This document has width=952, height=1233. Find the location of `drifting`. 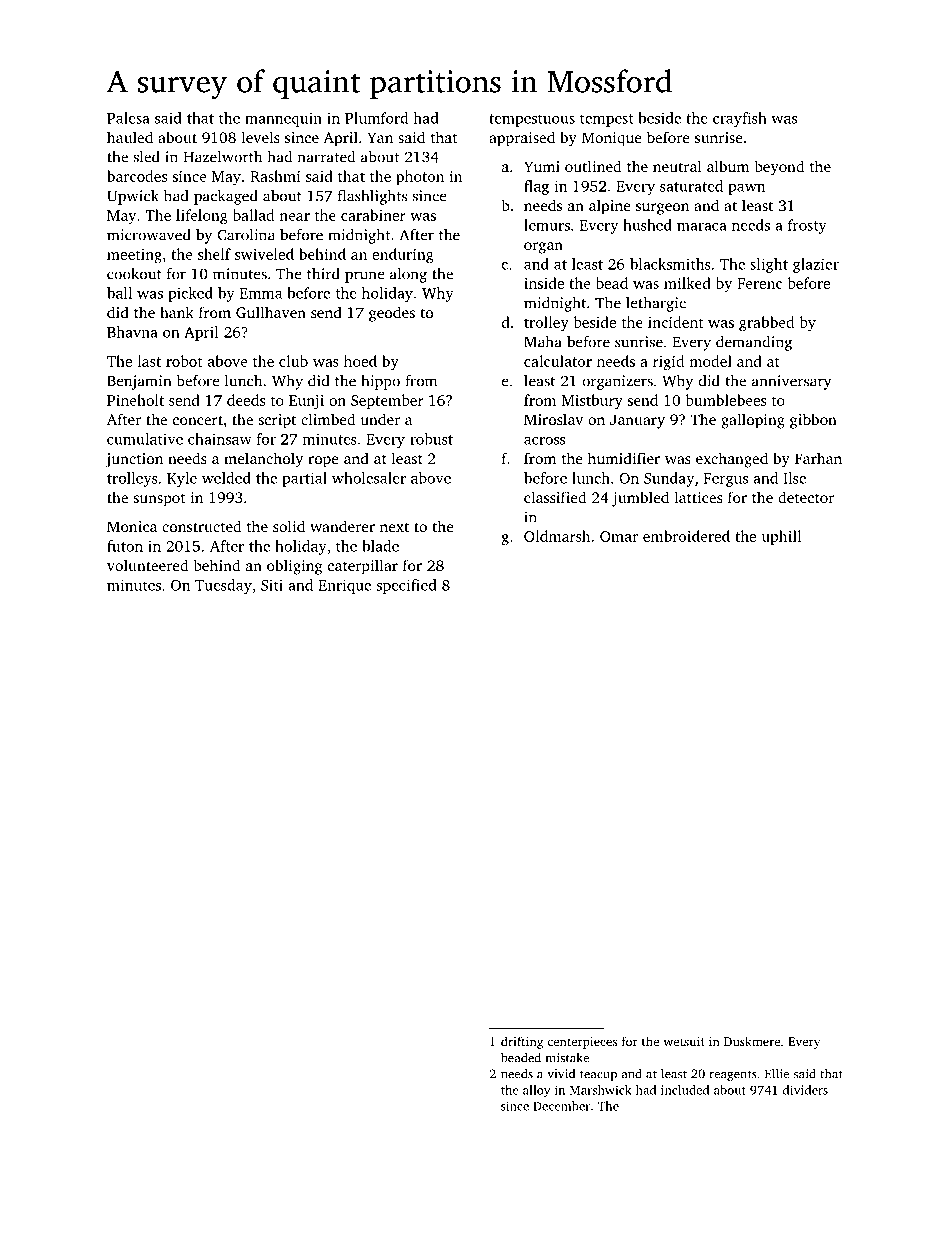

drifting is located at coordinates (522, 1042).
